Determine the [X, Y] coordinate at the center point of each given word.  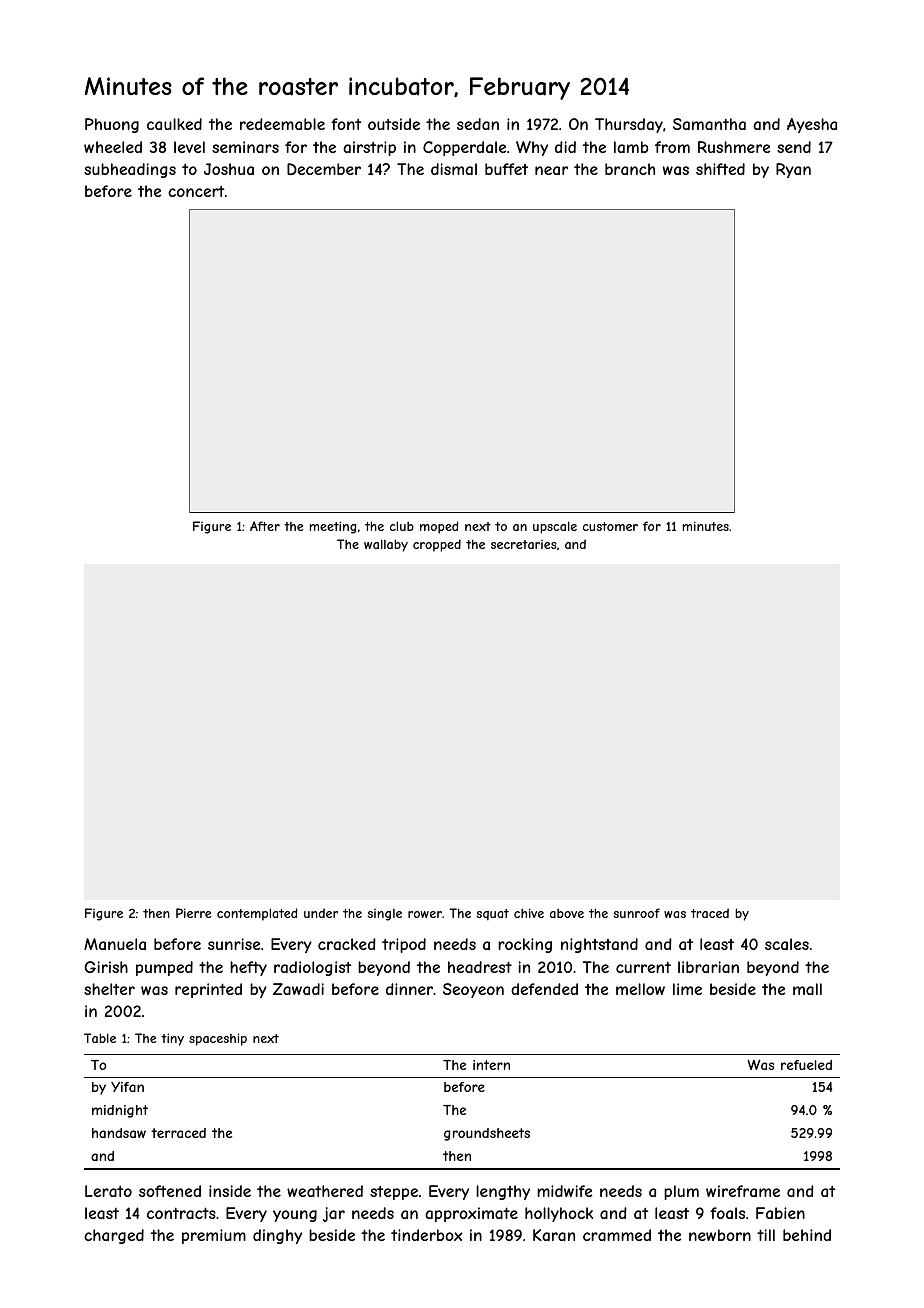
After [265, 526]
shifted [720, 169]
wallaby [386, 545]
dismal [454, 169]
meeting [332, 527]
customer [610, 526]
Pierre [193, 913]
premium [214, 1236]
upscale [555, 527]
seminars [245, 147]
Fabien [780, 1213]
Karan [554, 1235]
